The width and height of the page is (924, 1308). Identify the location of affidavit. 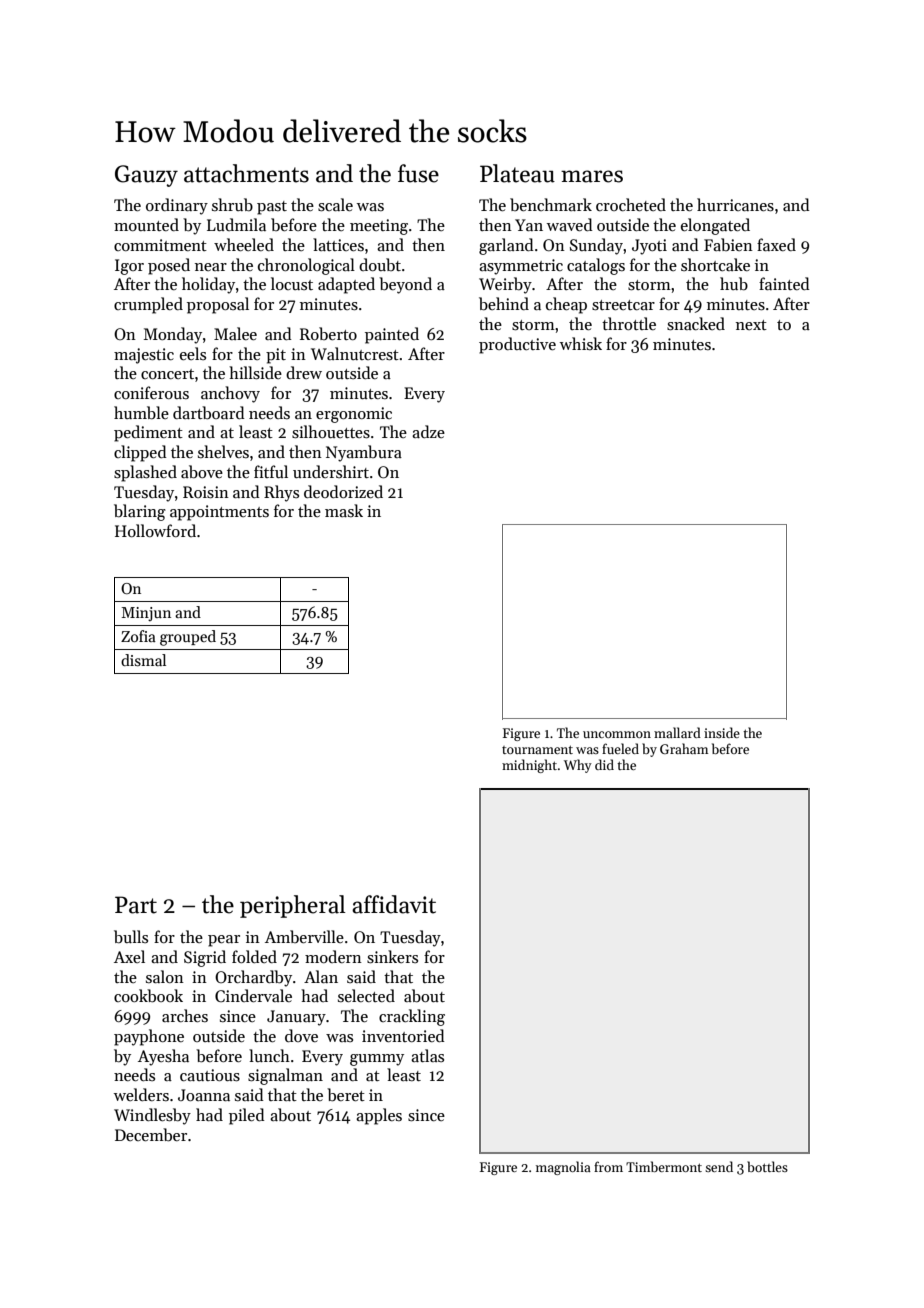
(394, 904).
